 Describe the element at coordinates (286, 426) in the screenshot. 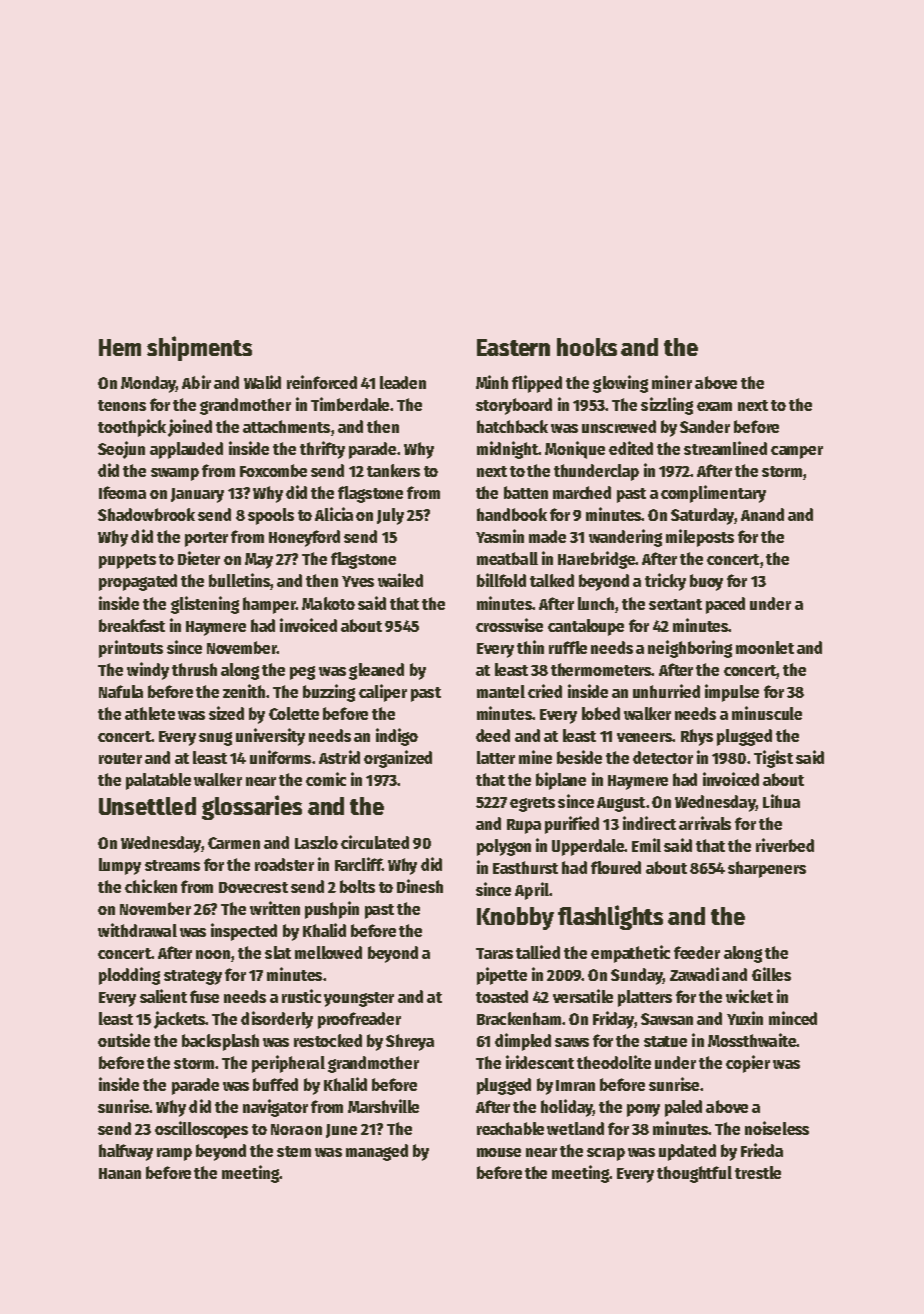

I see `attachments` at that location.
